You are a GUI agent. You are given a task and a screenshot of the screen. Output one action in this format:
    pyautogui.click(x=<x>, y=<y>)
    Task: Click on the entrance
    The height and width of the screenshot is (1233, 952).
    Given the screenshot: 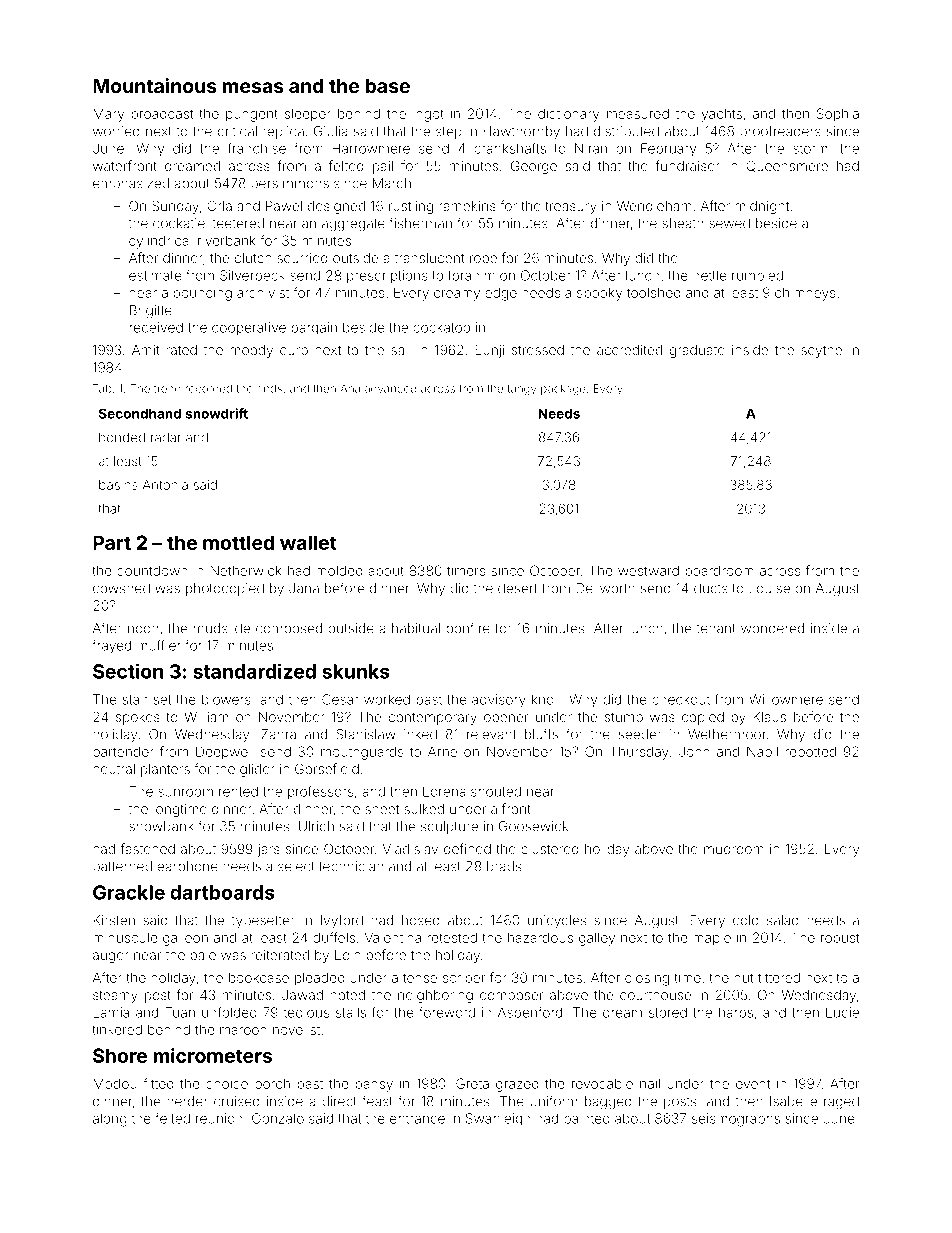 What is the action you would take?
    pyautogui.click(x=417, y=1119)
